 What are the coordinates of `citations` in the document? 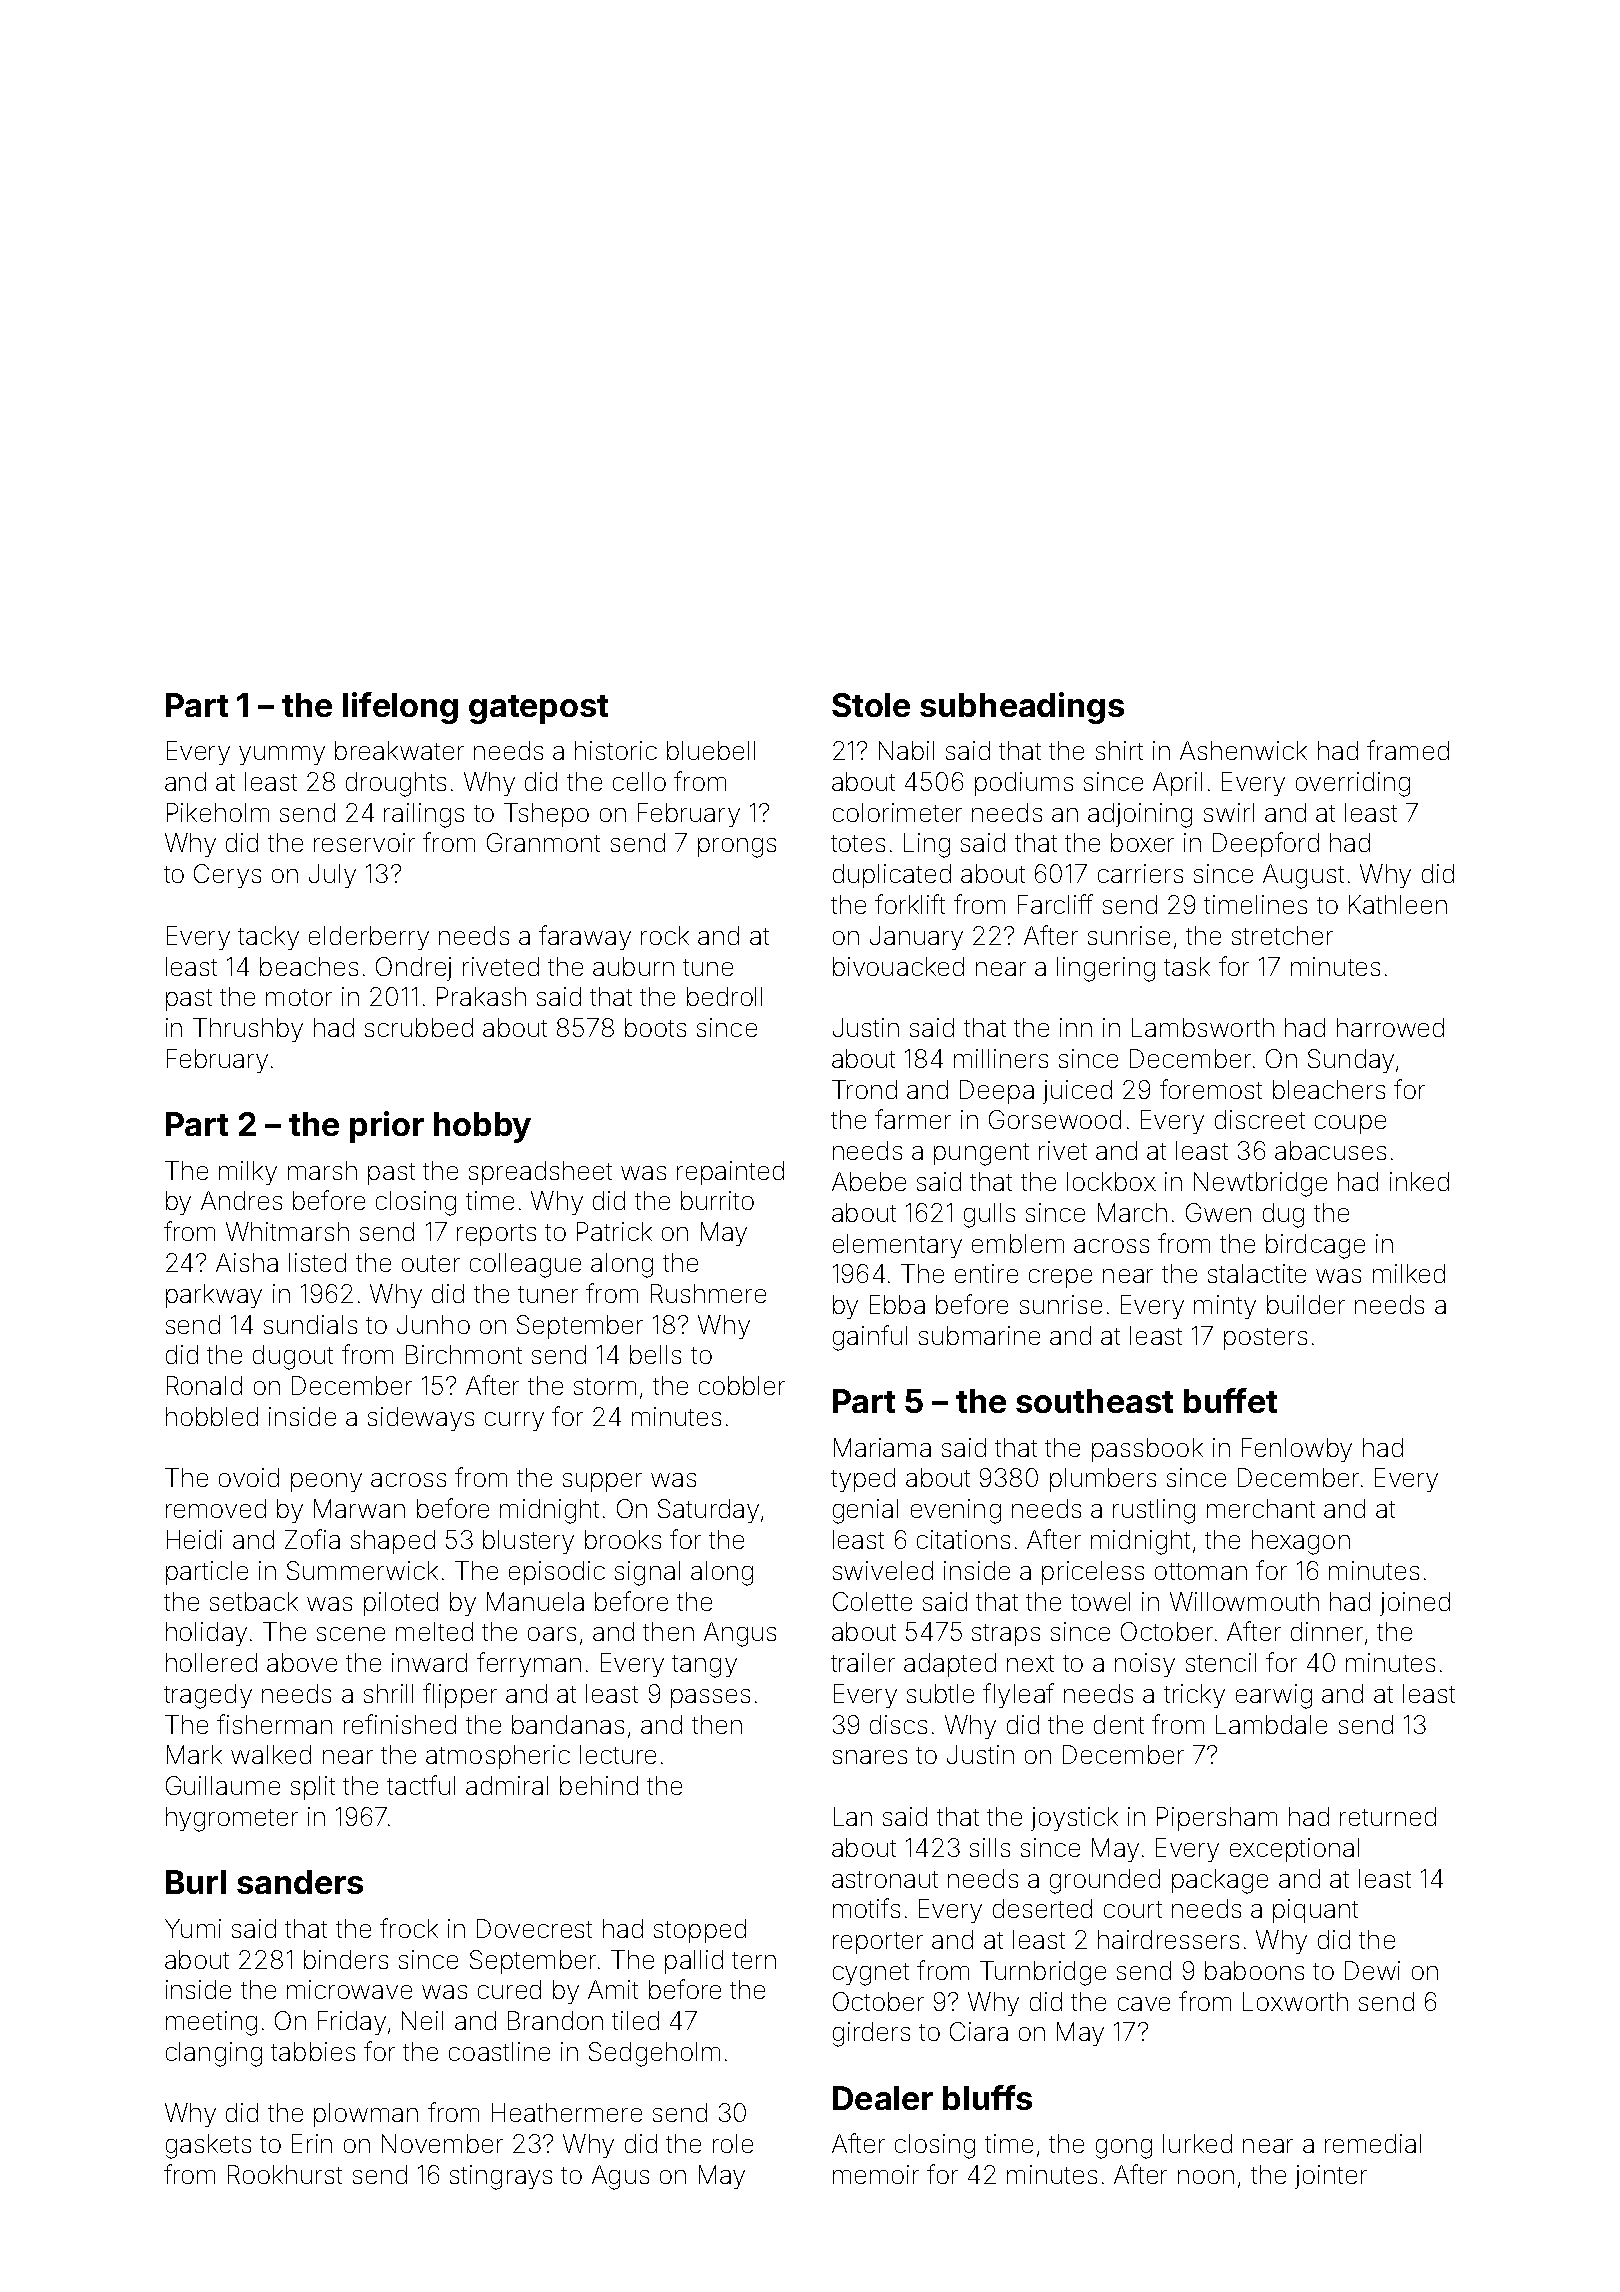 It's located at (963, 1539).
